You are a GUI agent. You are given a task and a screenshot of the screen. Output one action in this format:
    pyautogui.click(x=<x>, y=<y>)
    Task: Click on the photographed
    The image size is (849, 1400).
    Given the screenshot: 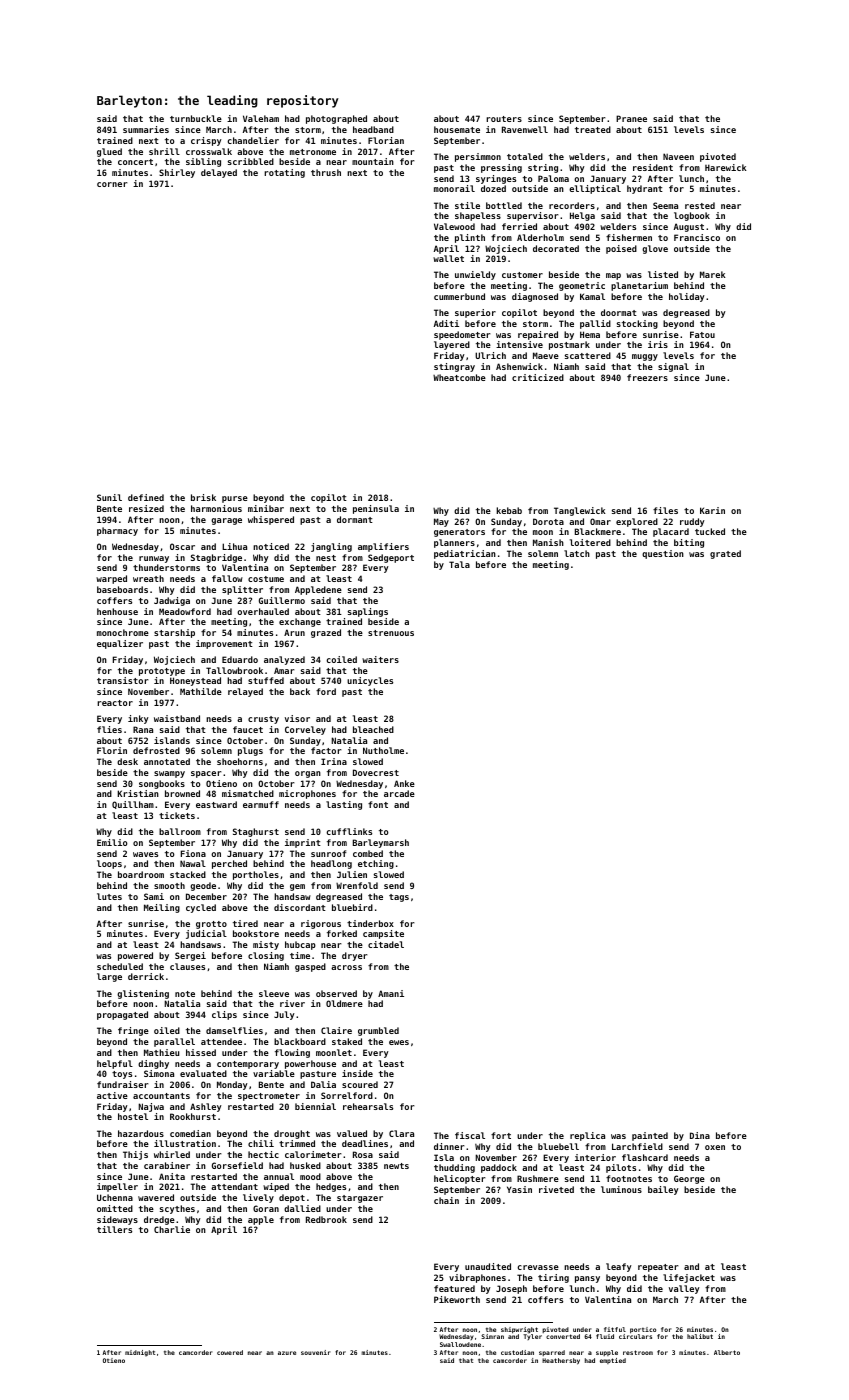 What is the action you would take?
    pyautogui.click(x=336, y=119)
